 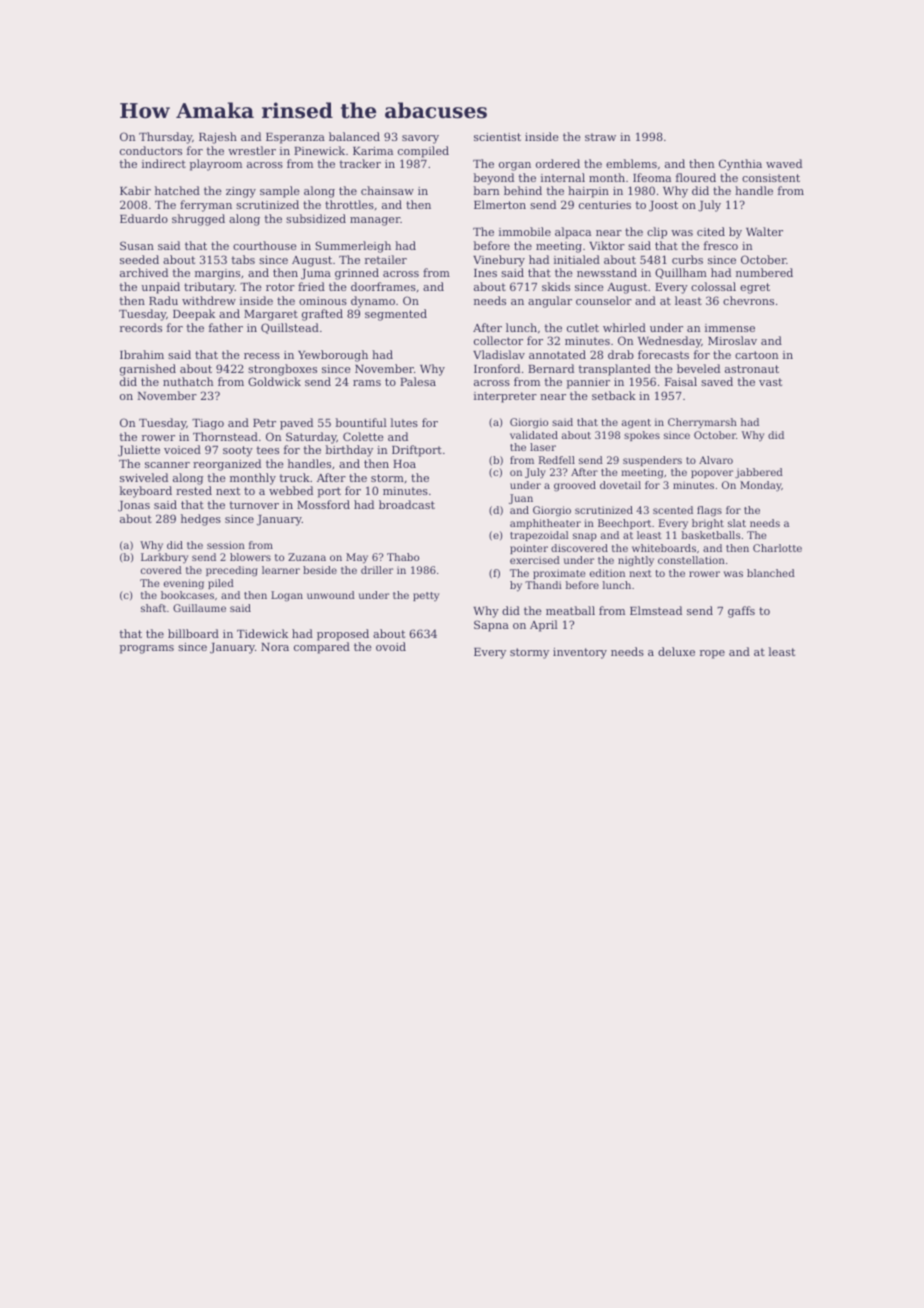 I want to click on rested, so click(x=194, y=490).
